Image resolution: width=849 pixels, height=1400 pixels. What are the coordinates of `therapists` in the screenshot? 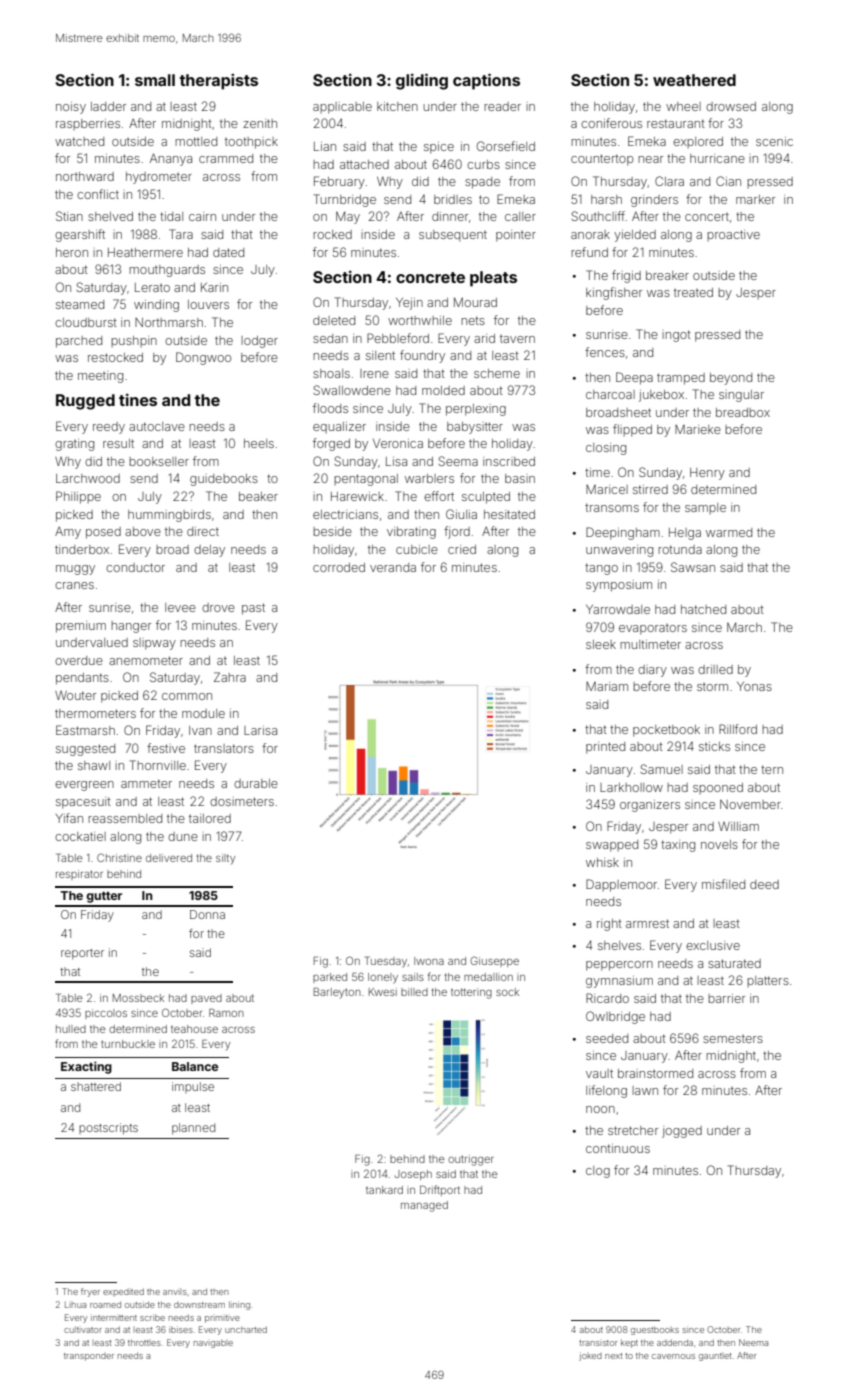 It's located at (218, 82).
